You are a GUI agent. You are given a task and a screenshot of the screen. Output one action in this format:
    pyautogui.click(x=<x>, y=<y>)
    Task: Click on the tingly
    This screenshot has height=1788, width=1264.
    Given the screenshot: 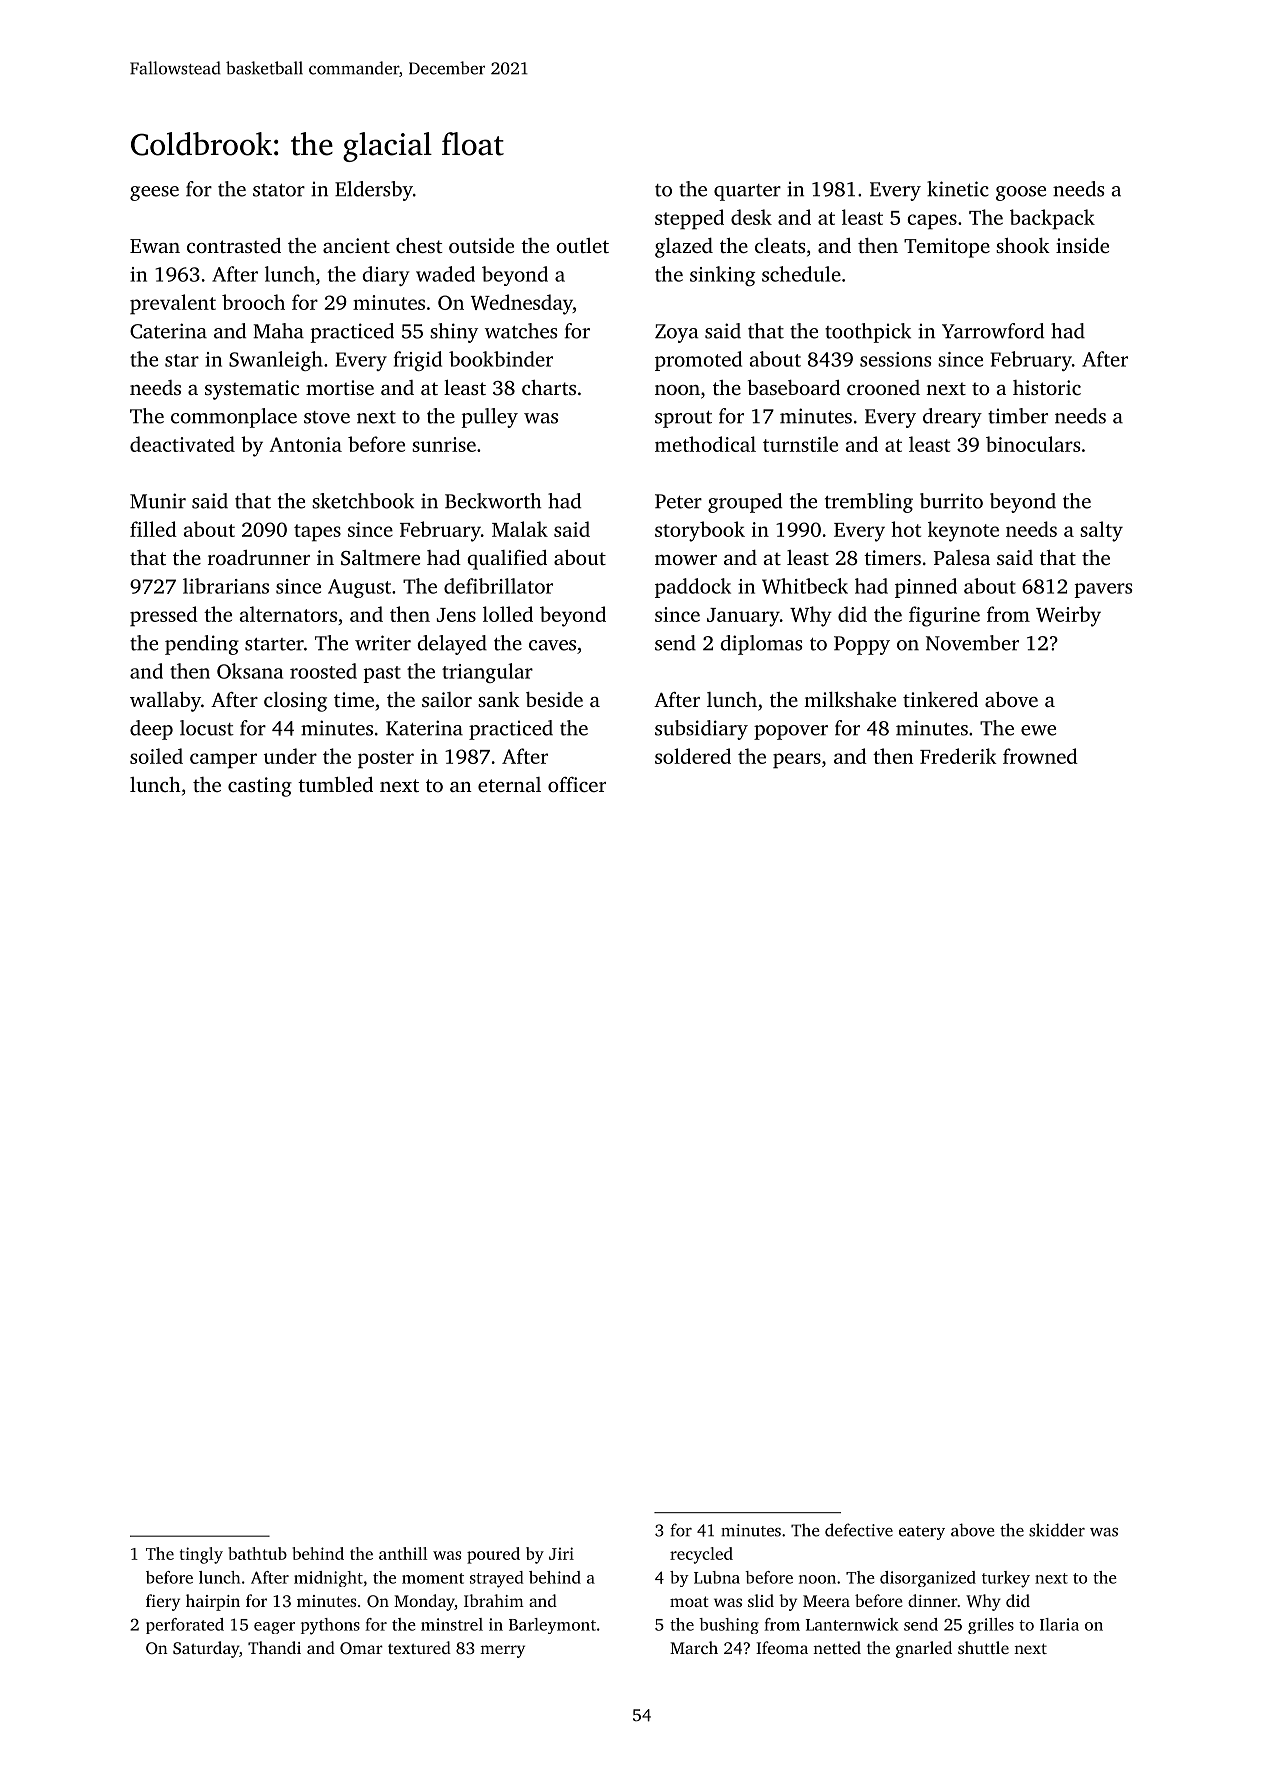 What is the action you would take?
    pyautogui.click(x=201, y=1555)
